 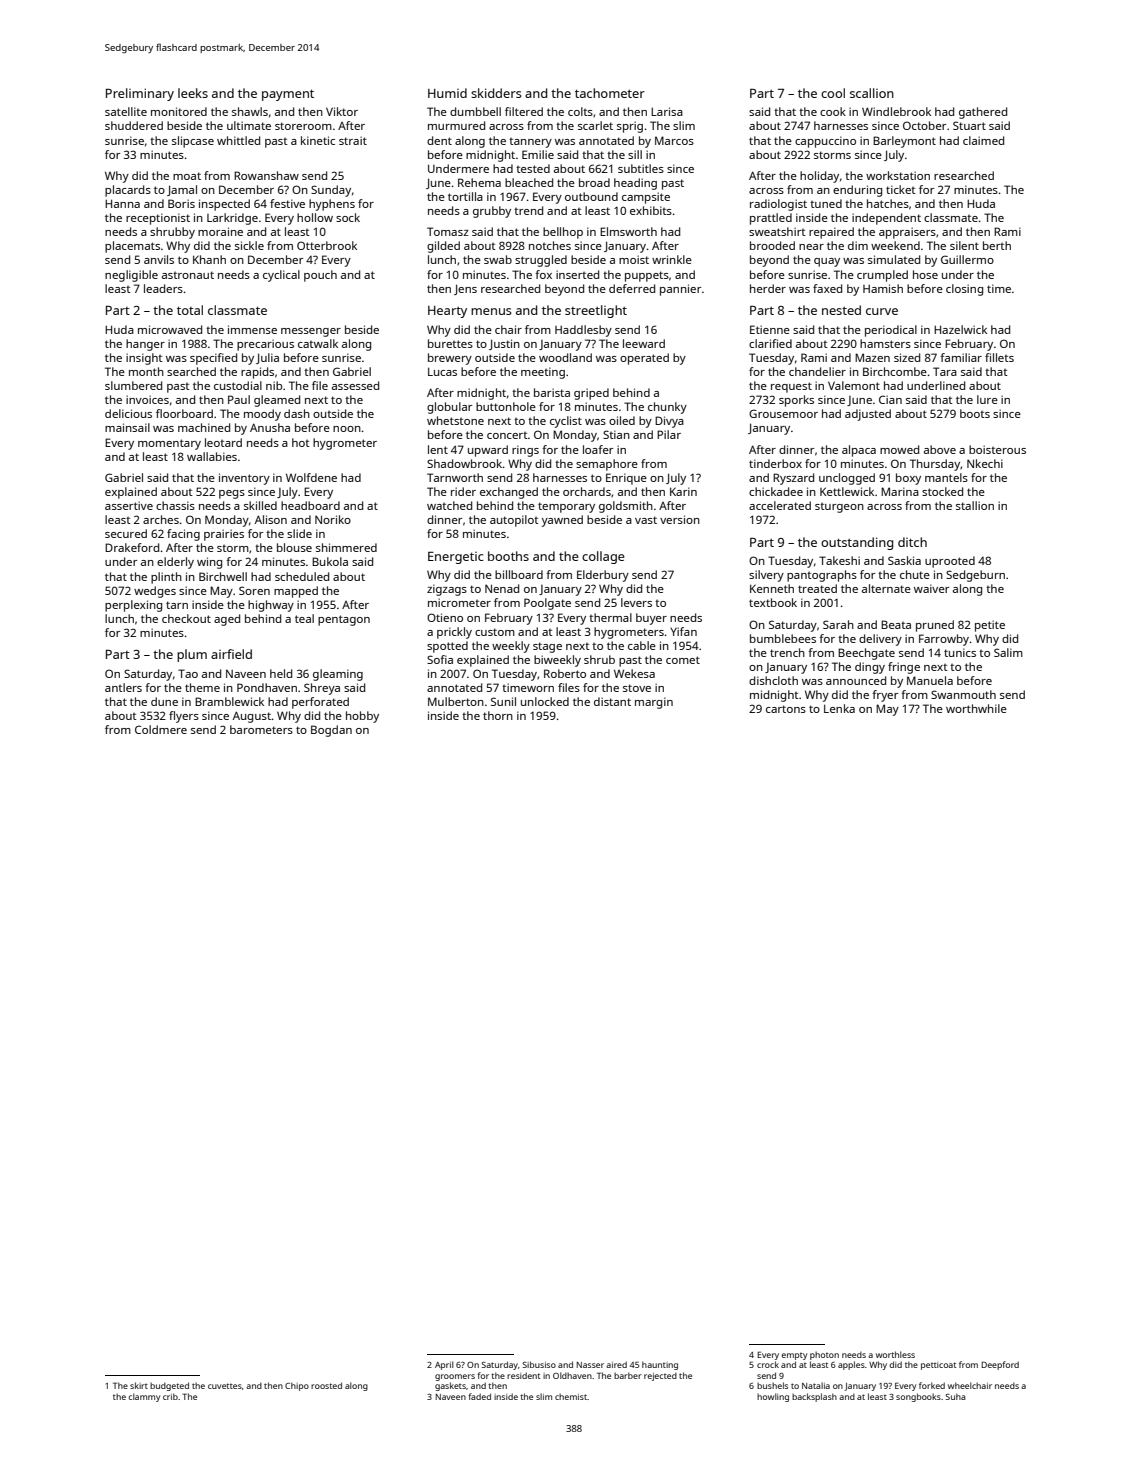 I want to click on custodial, so click(x=238, y=385).
